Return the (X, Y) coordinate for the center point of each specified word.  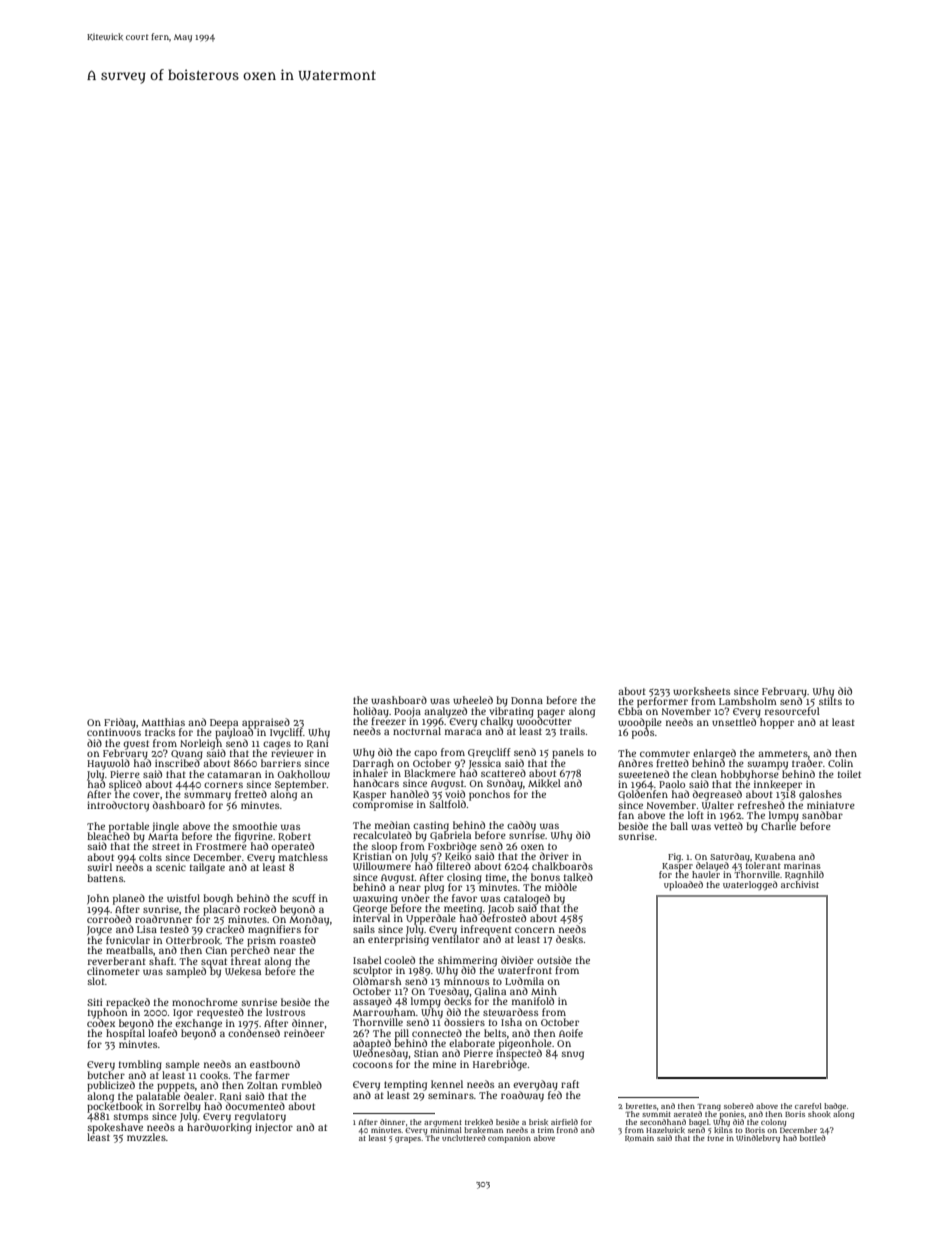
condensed (254, 1033)
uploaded (683, 886)
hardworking (219, 1128)
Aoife (571, 1033)
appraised (266, 723)
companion (509, 1139)
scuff (304, 898)
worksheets (701, 691)
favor (464, 898)
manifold (533, 1001)
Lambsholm (748, 701)
